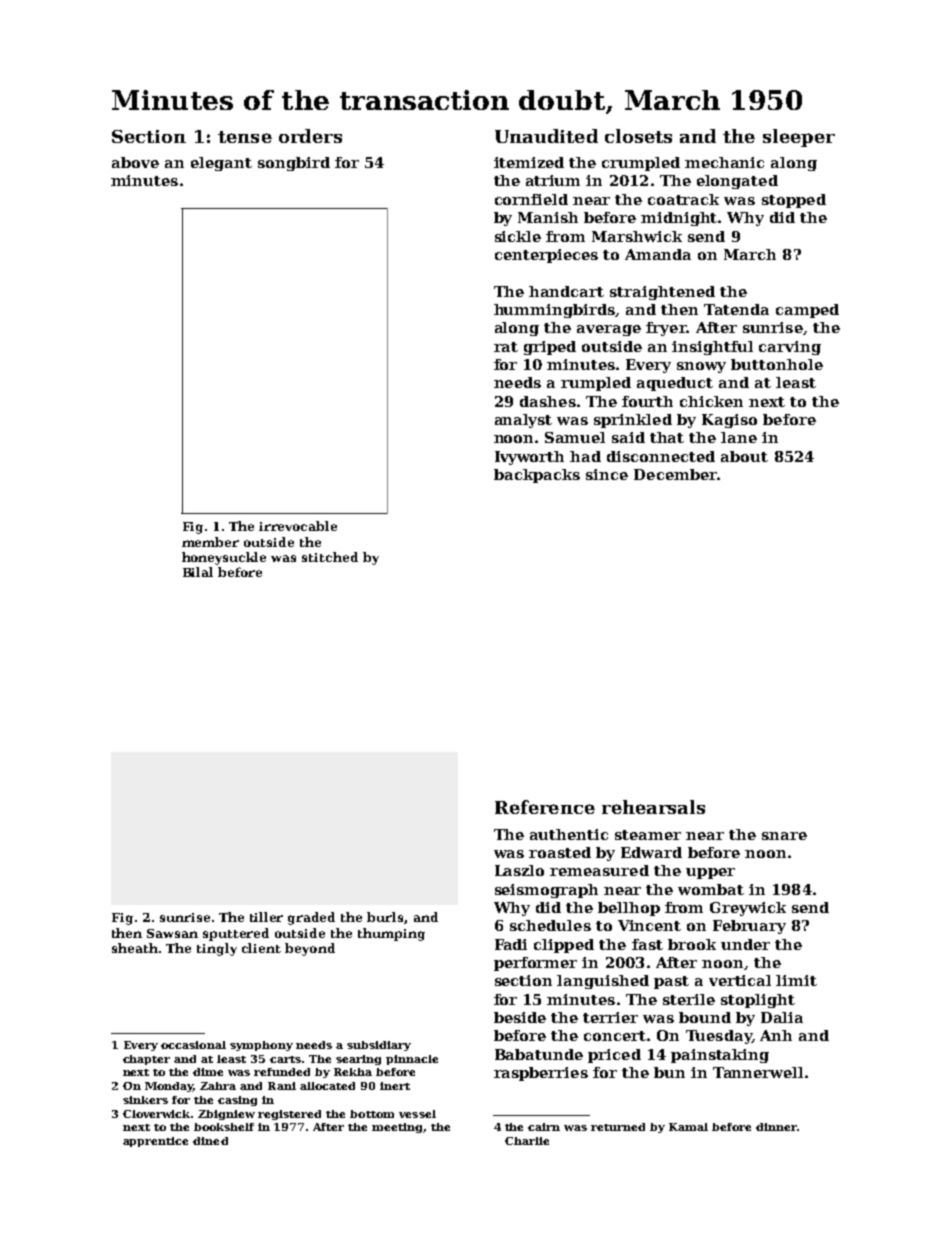 The width and height of the document is (952, 1233). I want to click on sleeper, so click(799, 138).
